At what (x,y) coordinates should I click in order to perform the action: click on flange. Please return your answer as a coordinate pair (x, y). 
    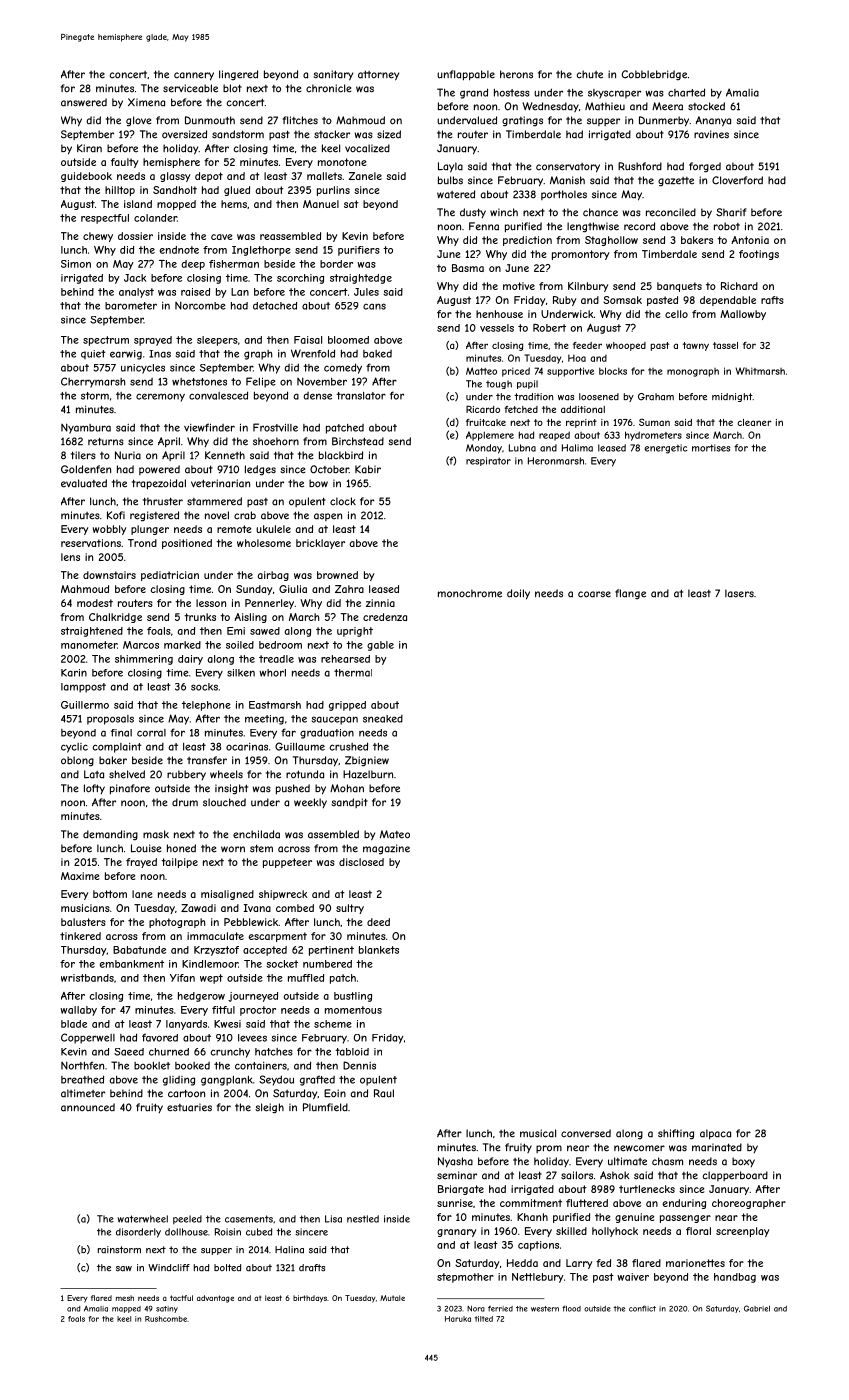
    Looking at the image, I should click on (630, 594).
